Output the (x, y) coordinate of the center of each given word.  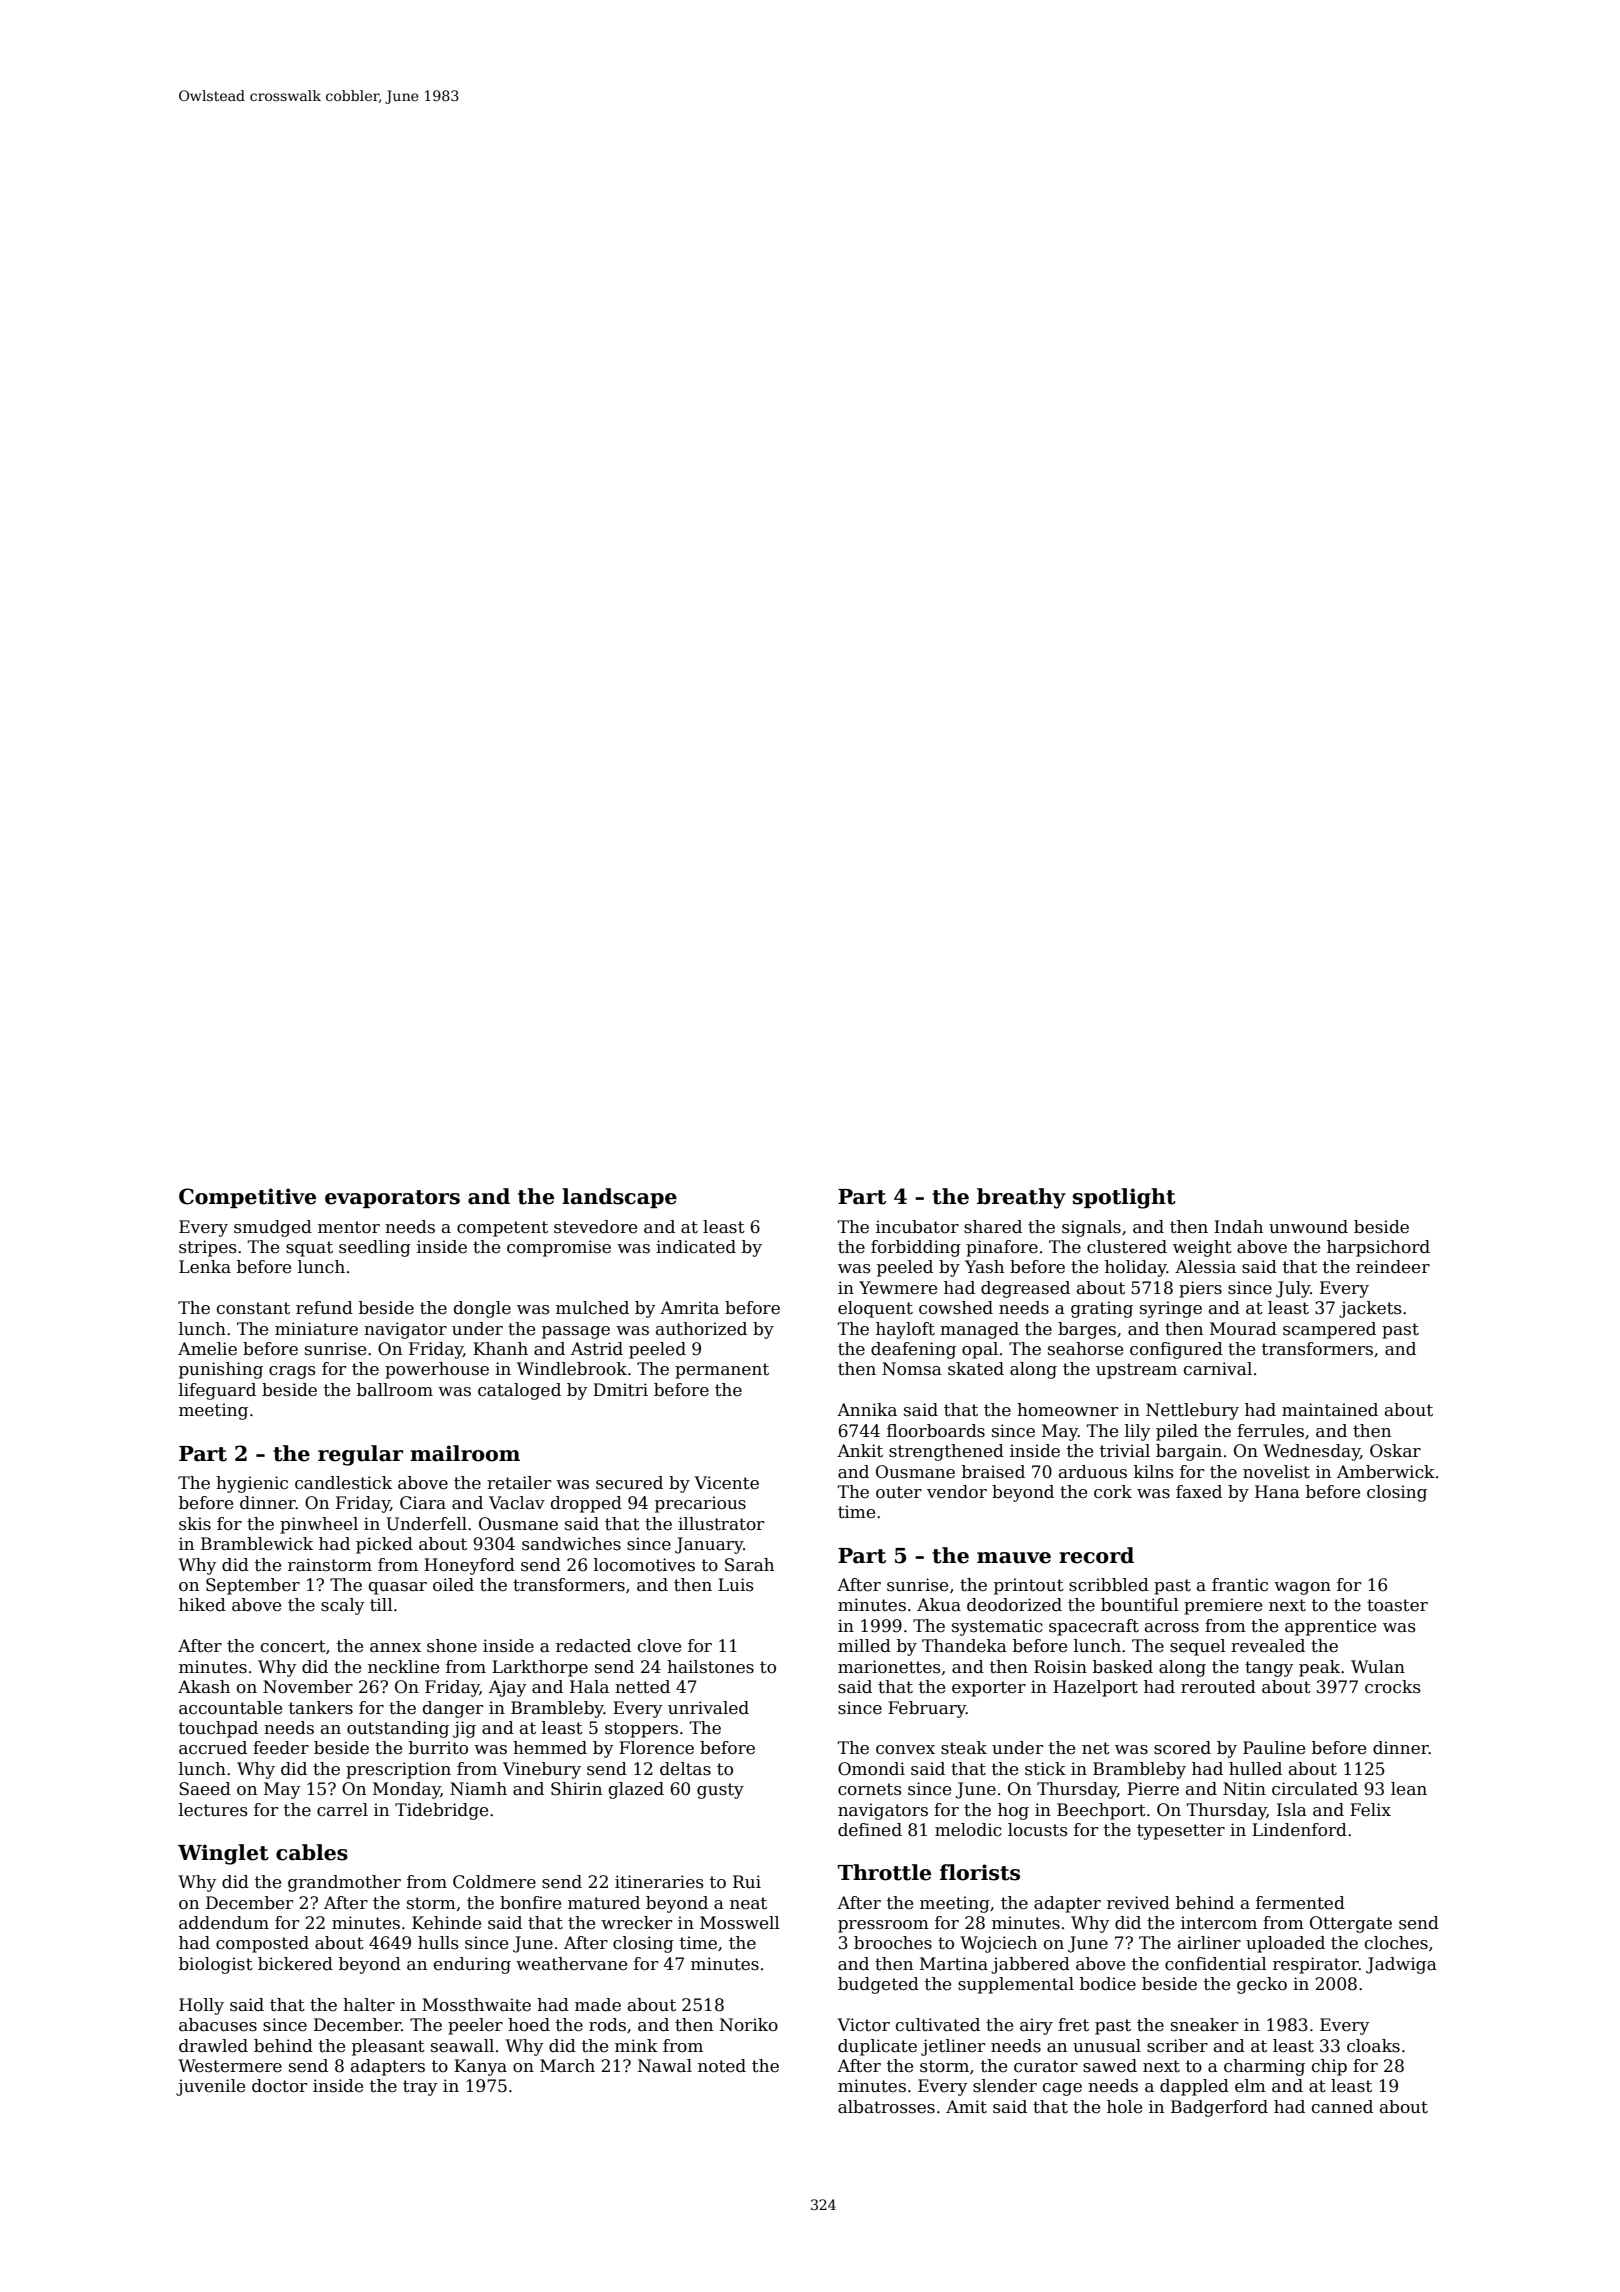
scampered (1329, 1330)
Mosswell (740, 1923)
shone (452, 1646)
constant (253, 1308)
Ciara (423, 1503)
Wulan (1378, 1667)
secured (629, 1483)
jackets (1370, 1309)
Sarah (749, 1565)
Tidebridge (441, 1811)
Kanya (480, 2067)
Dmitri (620, 1390)
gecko (1262, 1985)
